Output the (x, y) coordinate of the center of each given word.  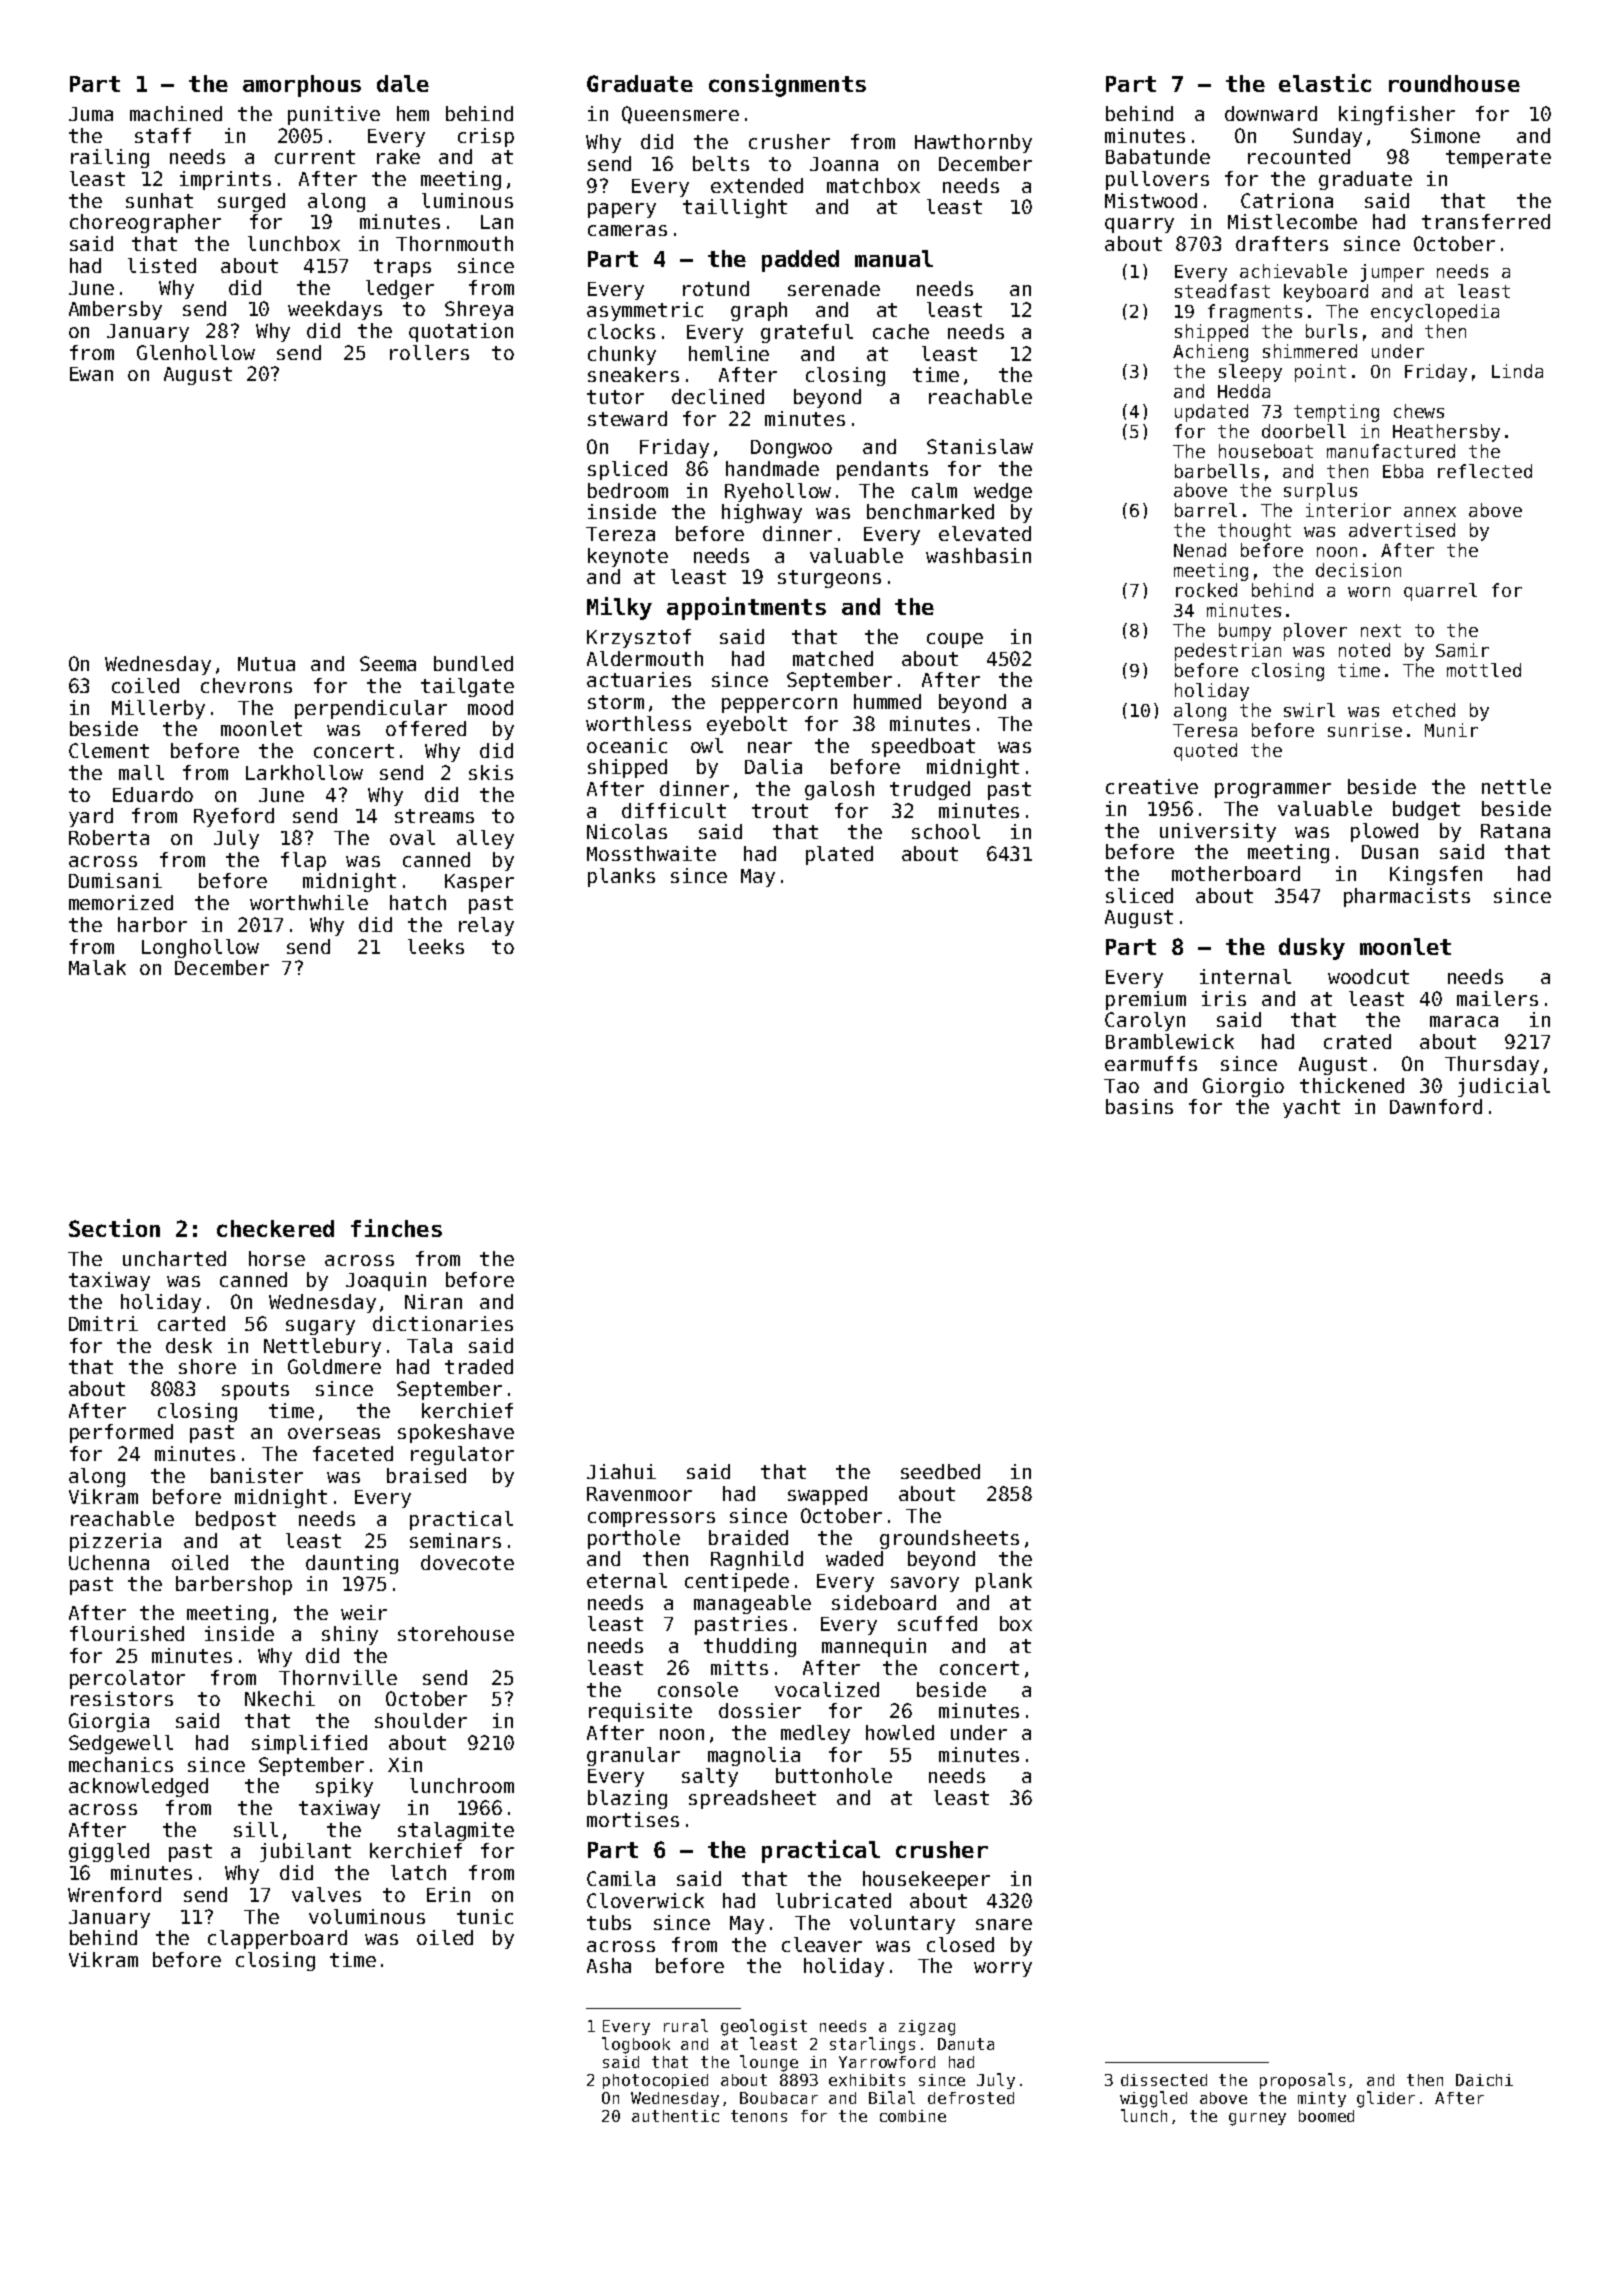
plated (839, 855)
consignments (787, 85)
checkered (275, 1228)
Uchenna (109, 1562)
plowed (1384, 832)
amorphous (302, 86)
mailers (1497, 998)
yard (91, 817)
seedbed (940, 1471)
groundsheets (949, 1539)
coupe (955, 640)
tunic (485, 1916)
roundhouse (1454, 83)
